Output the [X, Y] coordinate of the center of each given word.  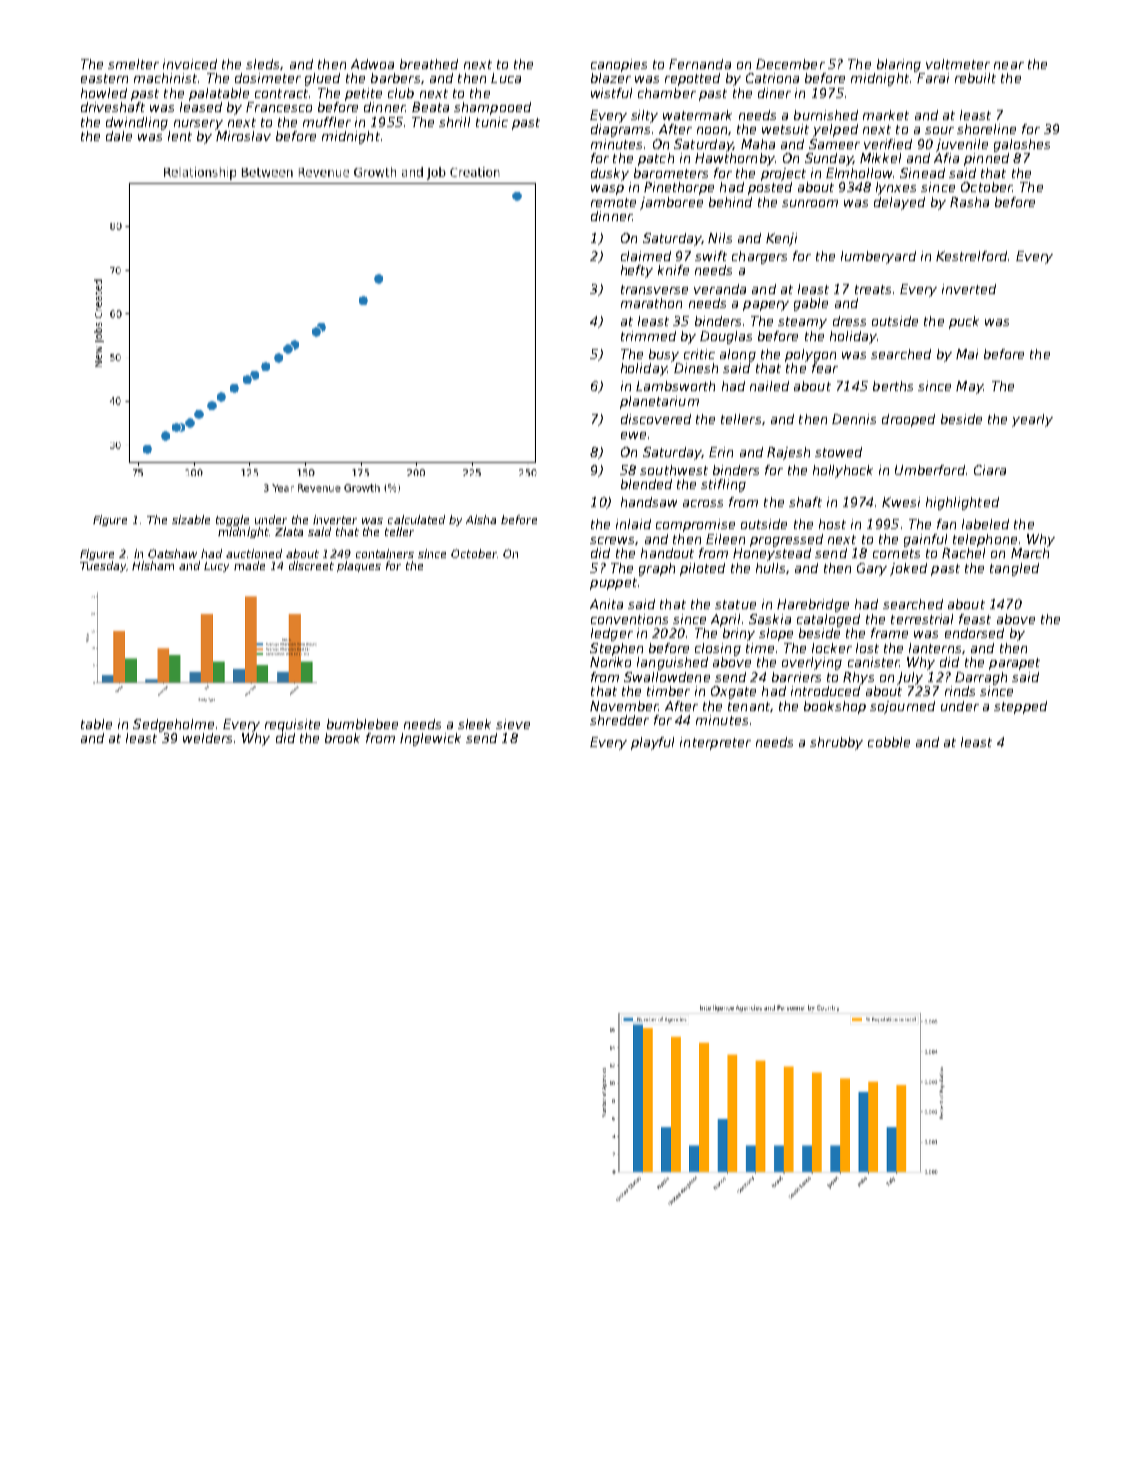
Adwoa [372, 64]
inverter [335, 519]
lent [180, 136]
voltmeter [958, 64]
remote [613, 202]
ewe [633, 435]
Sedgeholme [173, 725]
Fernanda [700, 64]
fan [946, 524]
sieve [513, 724]
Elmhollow [859, 173]
